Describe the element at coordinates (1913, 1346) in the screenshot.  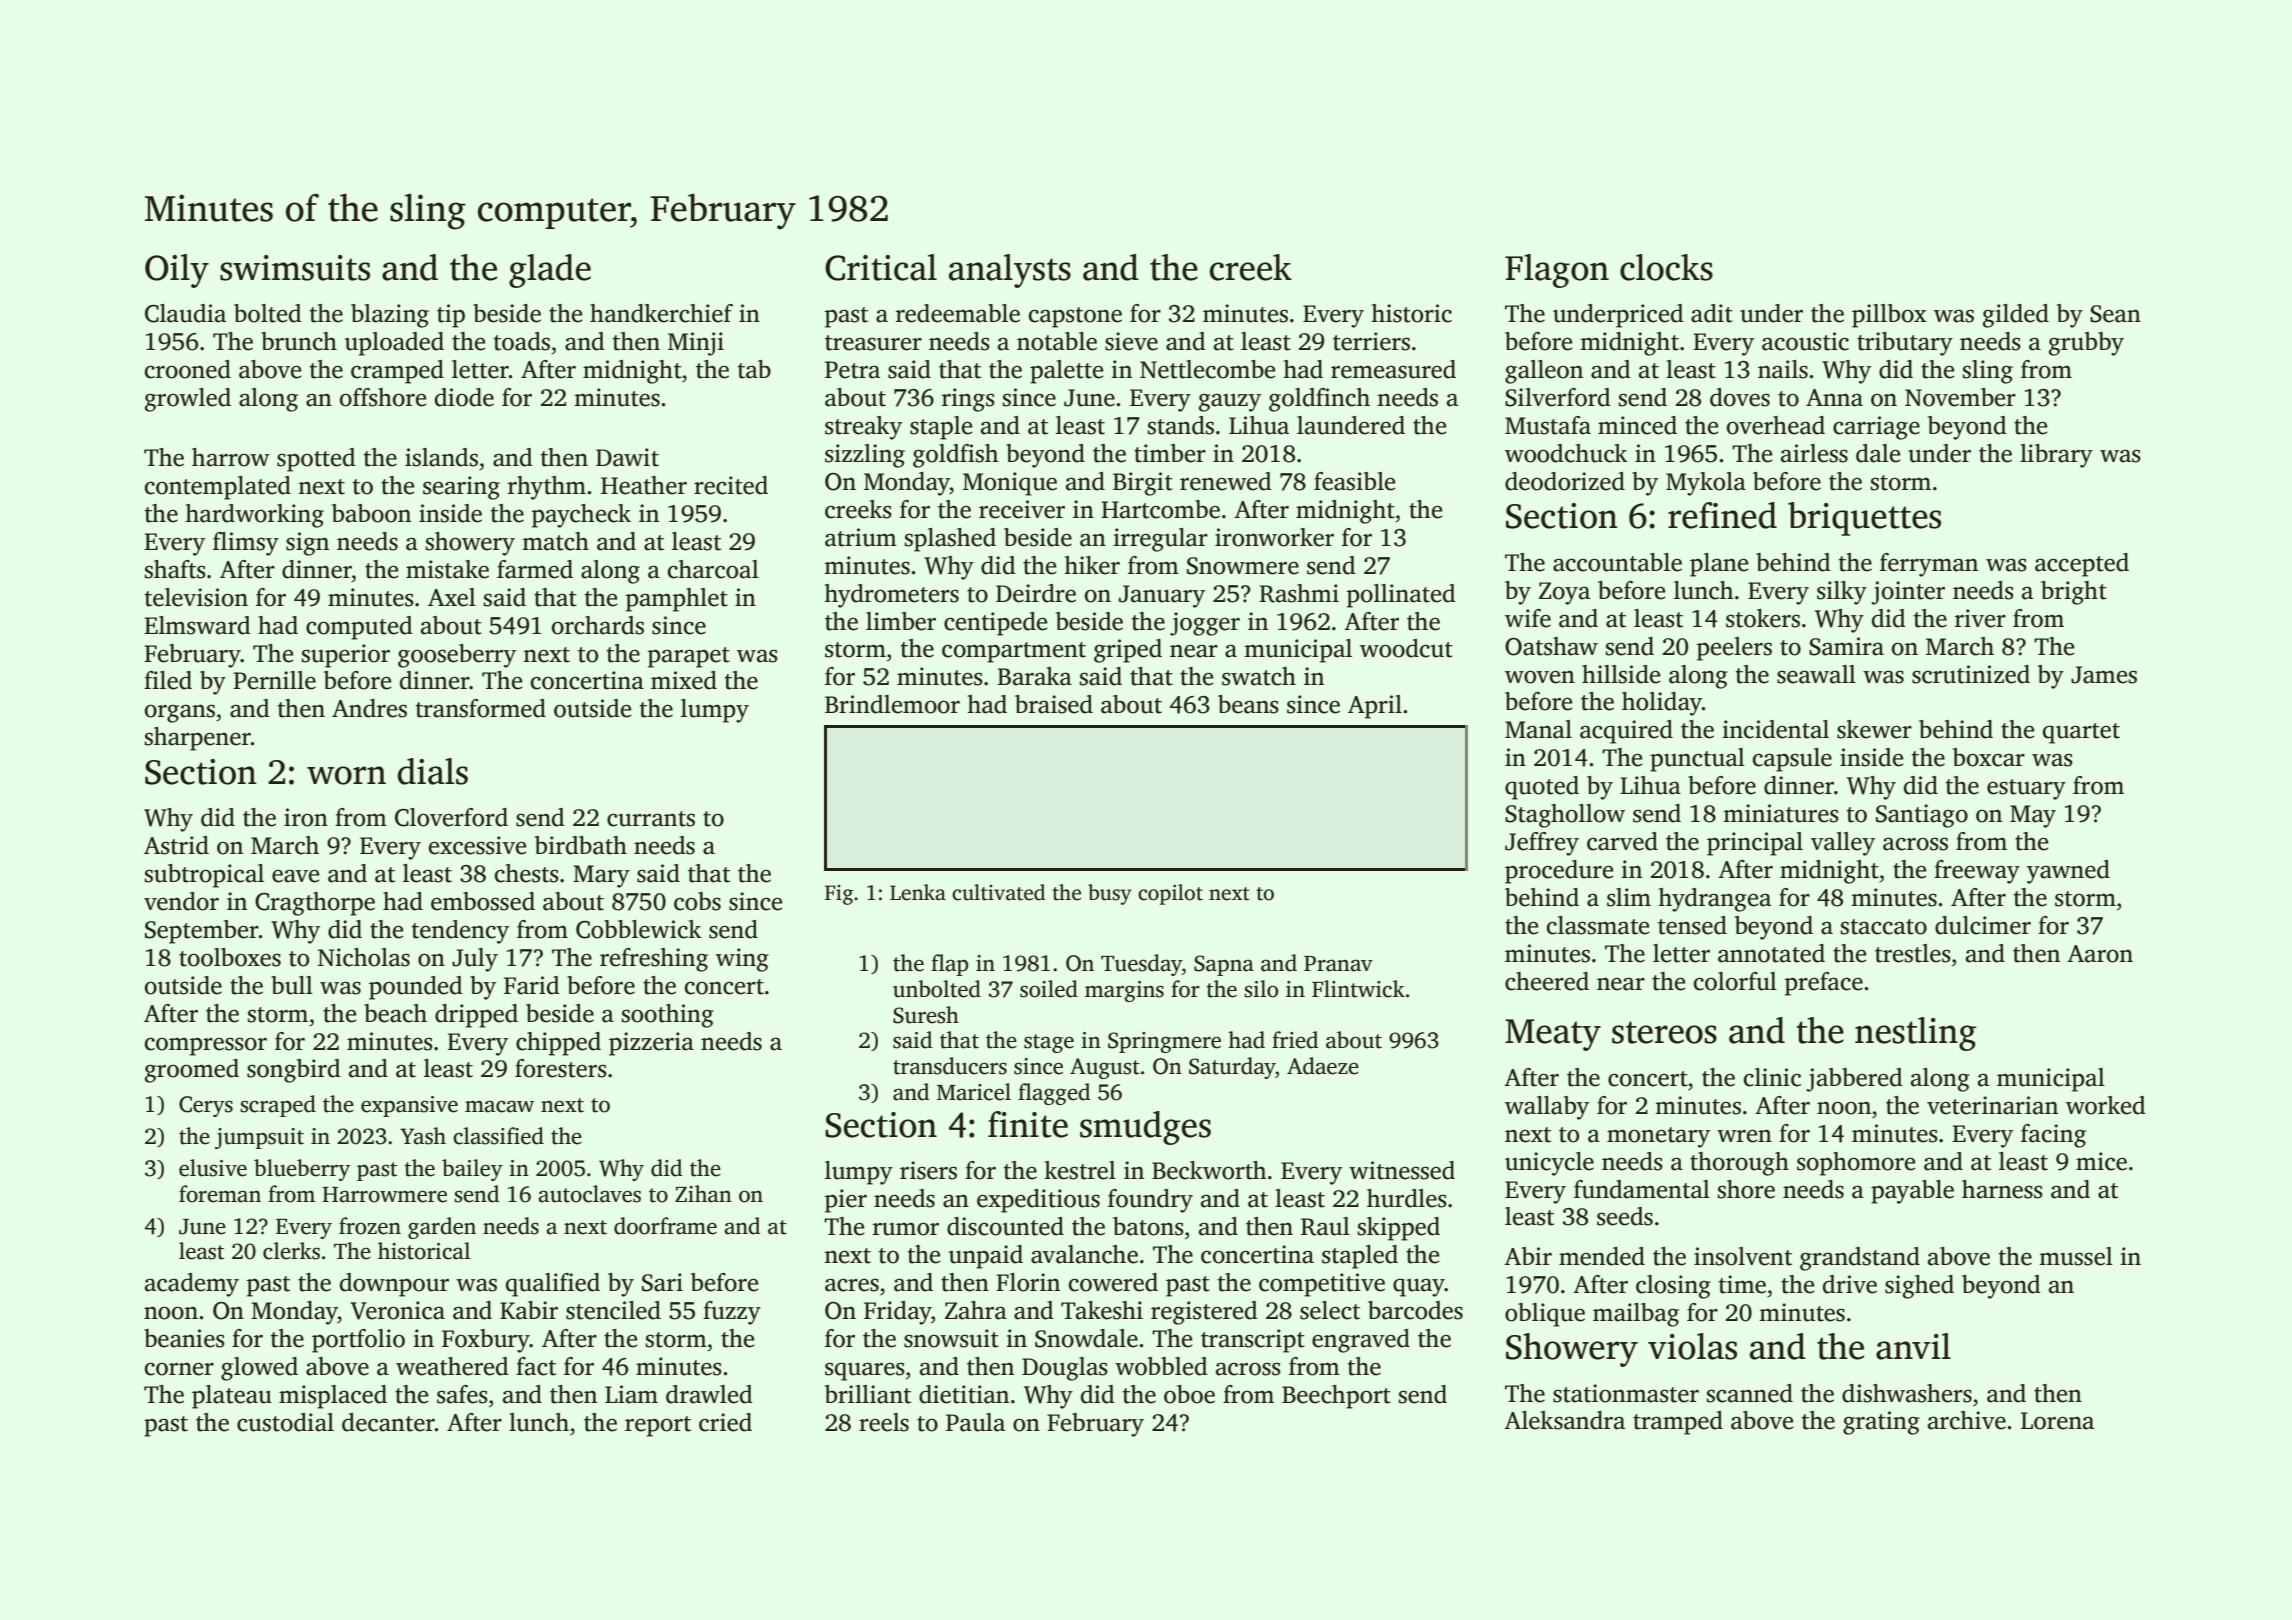
I see `anvil` at that location.
